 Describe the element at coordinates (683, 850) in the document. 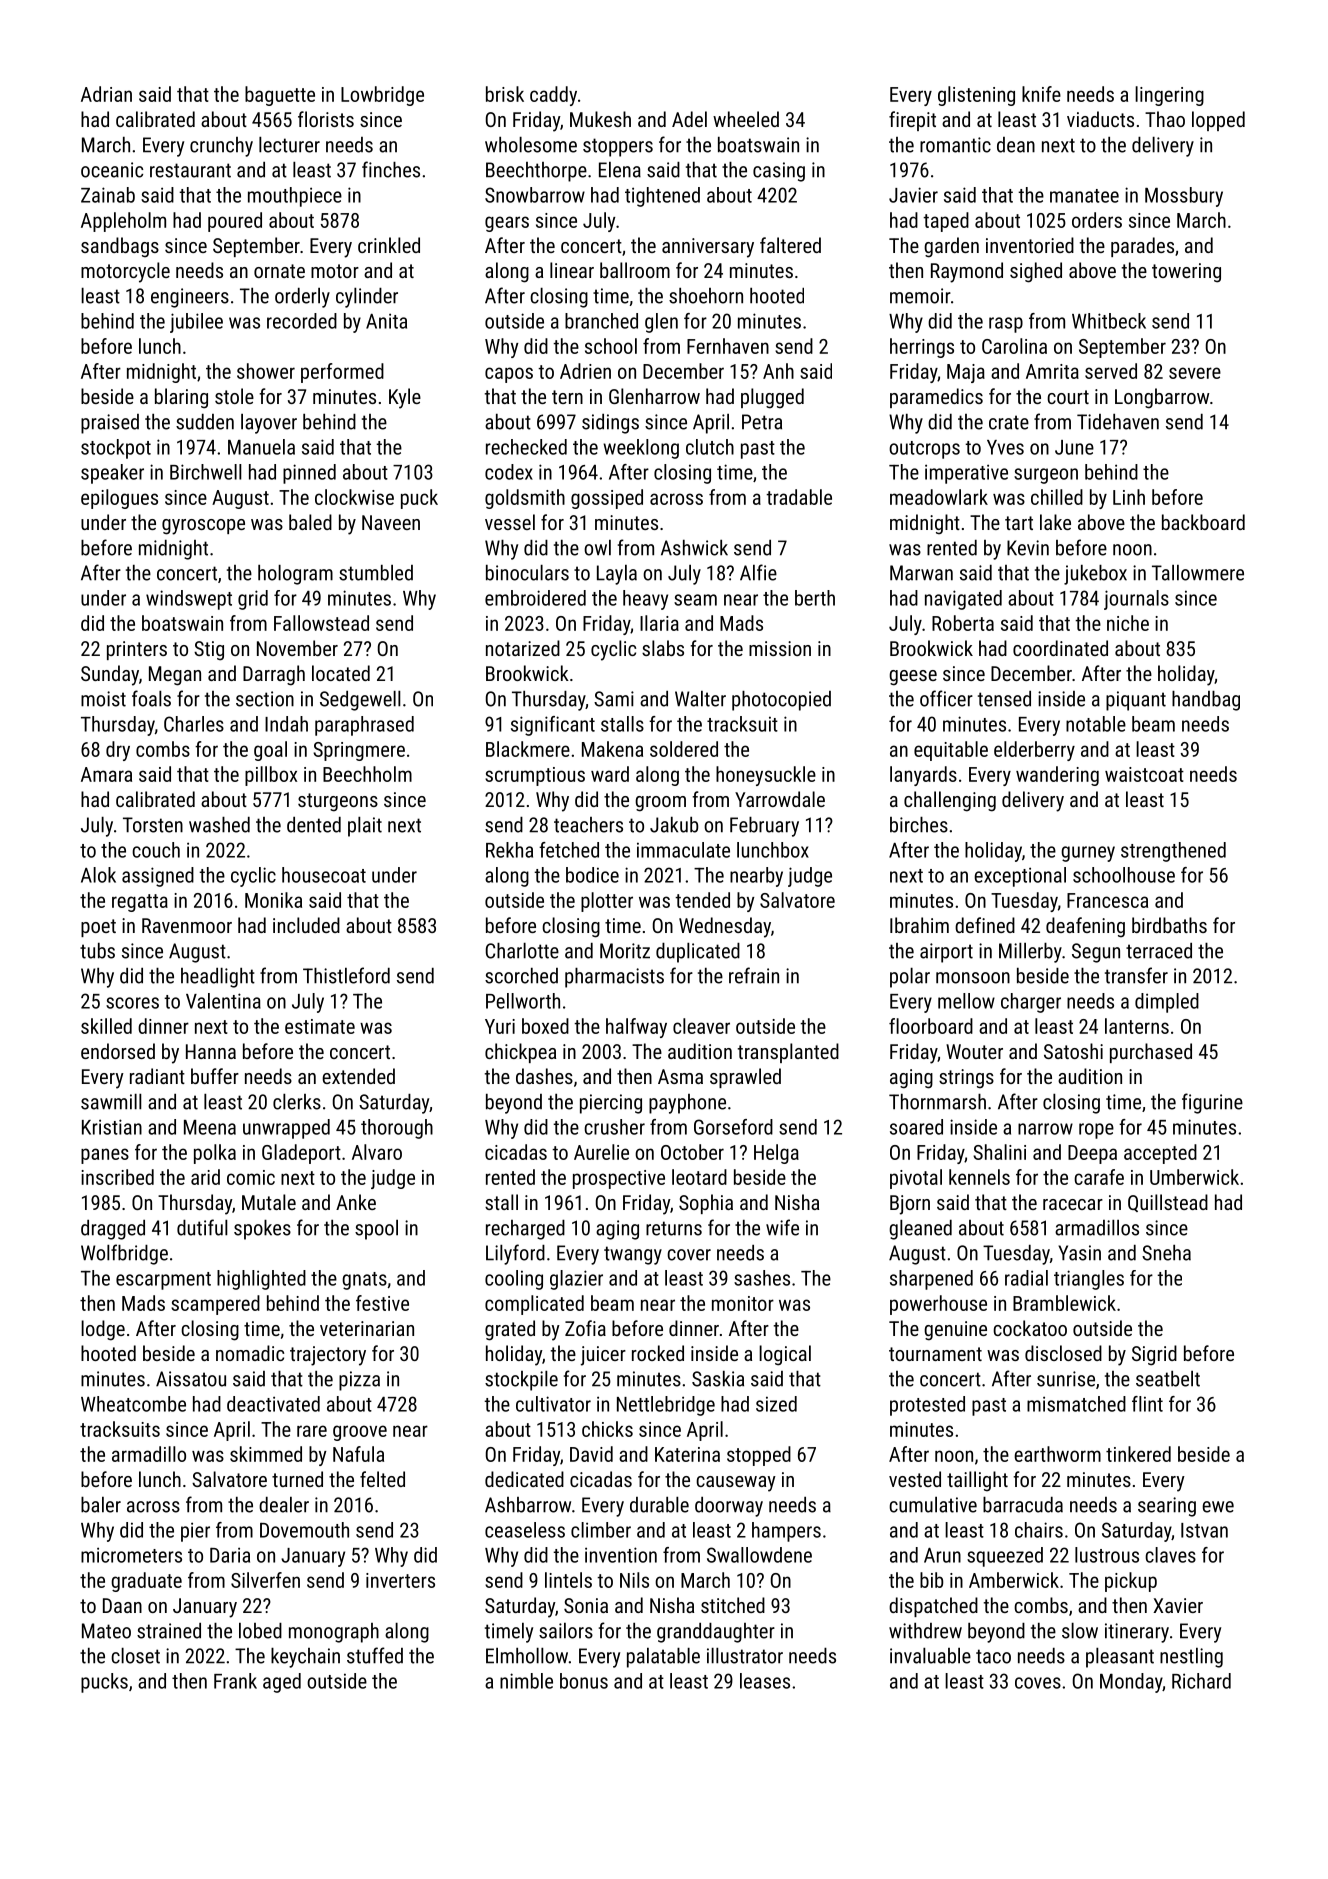

I see `immaculate` at that location.
